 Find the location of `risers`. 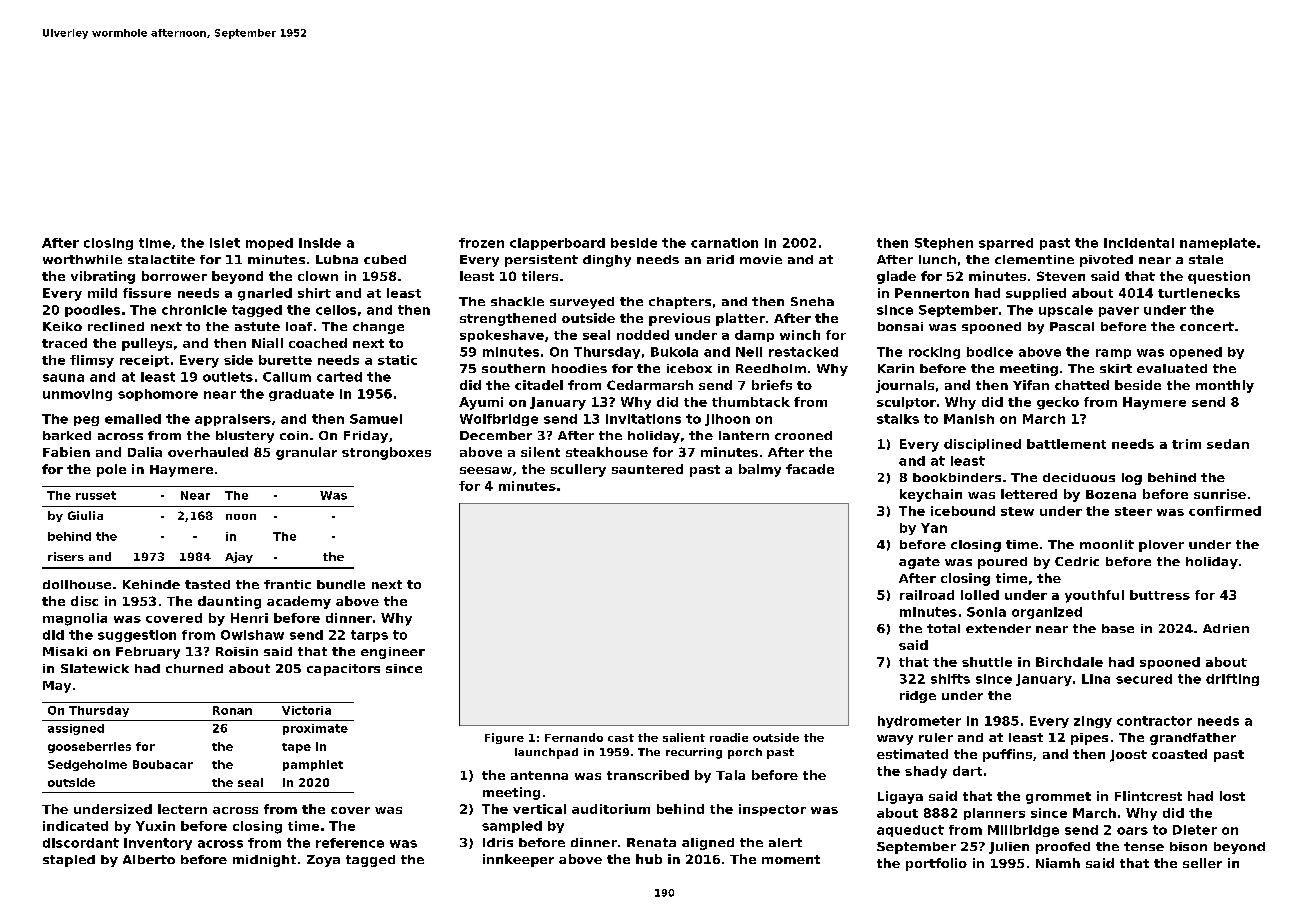

risers is located at coordinates (66, 556).
